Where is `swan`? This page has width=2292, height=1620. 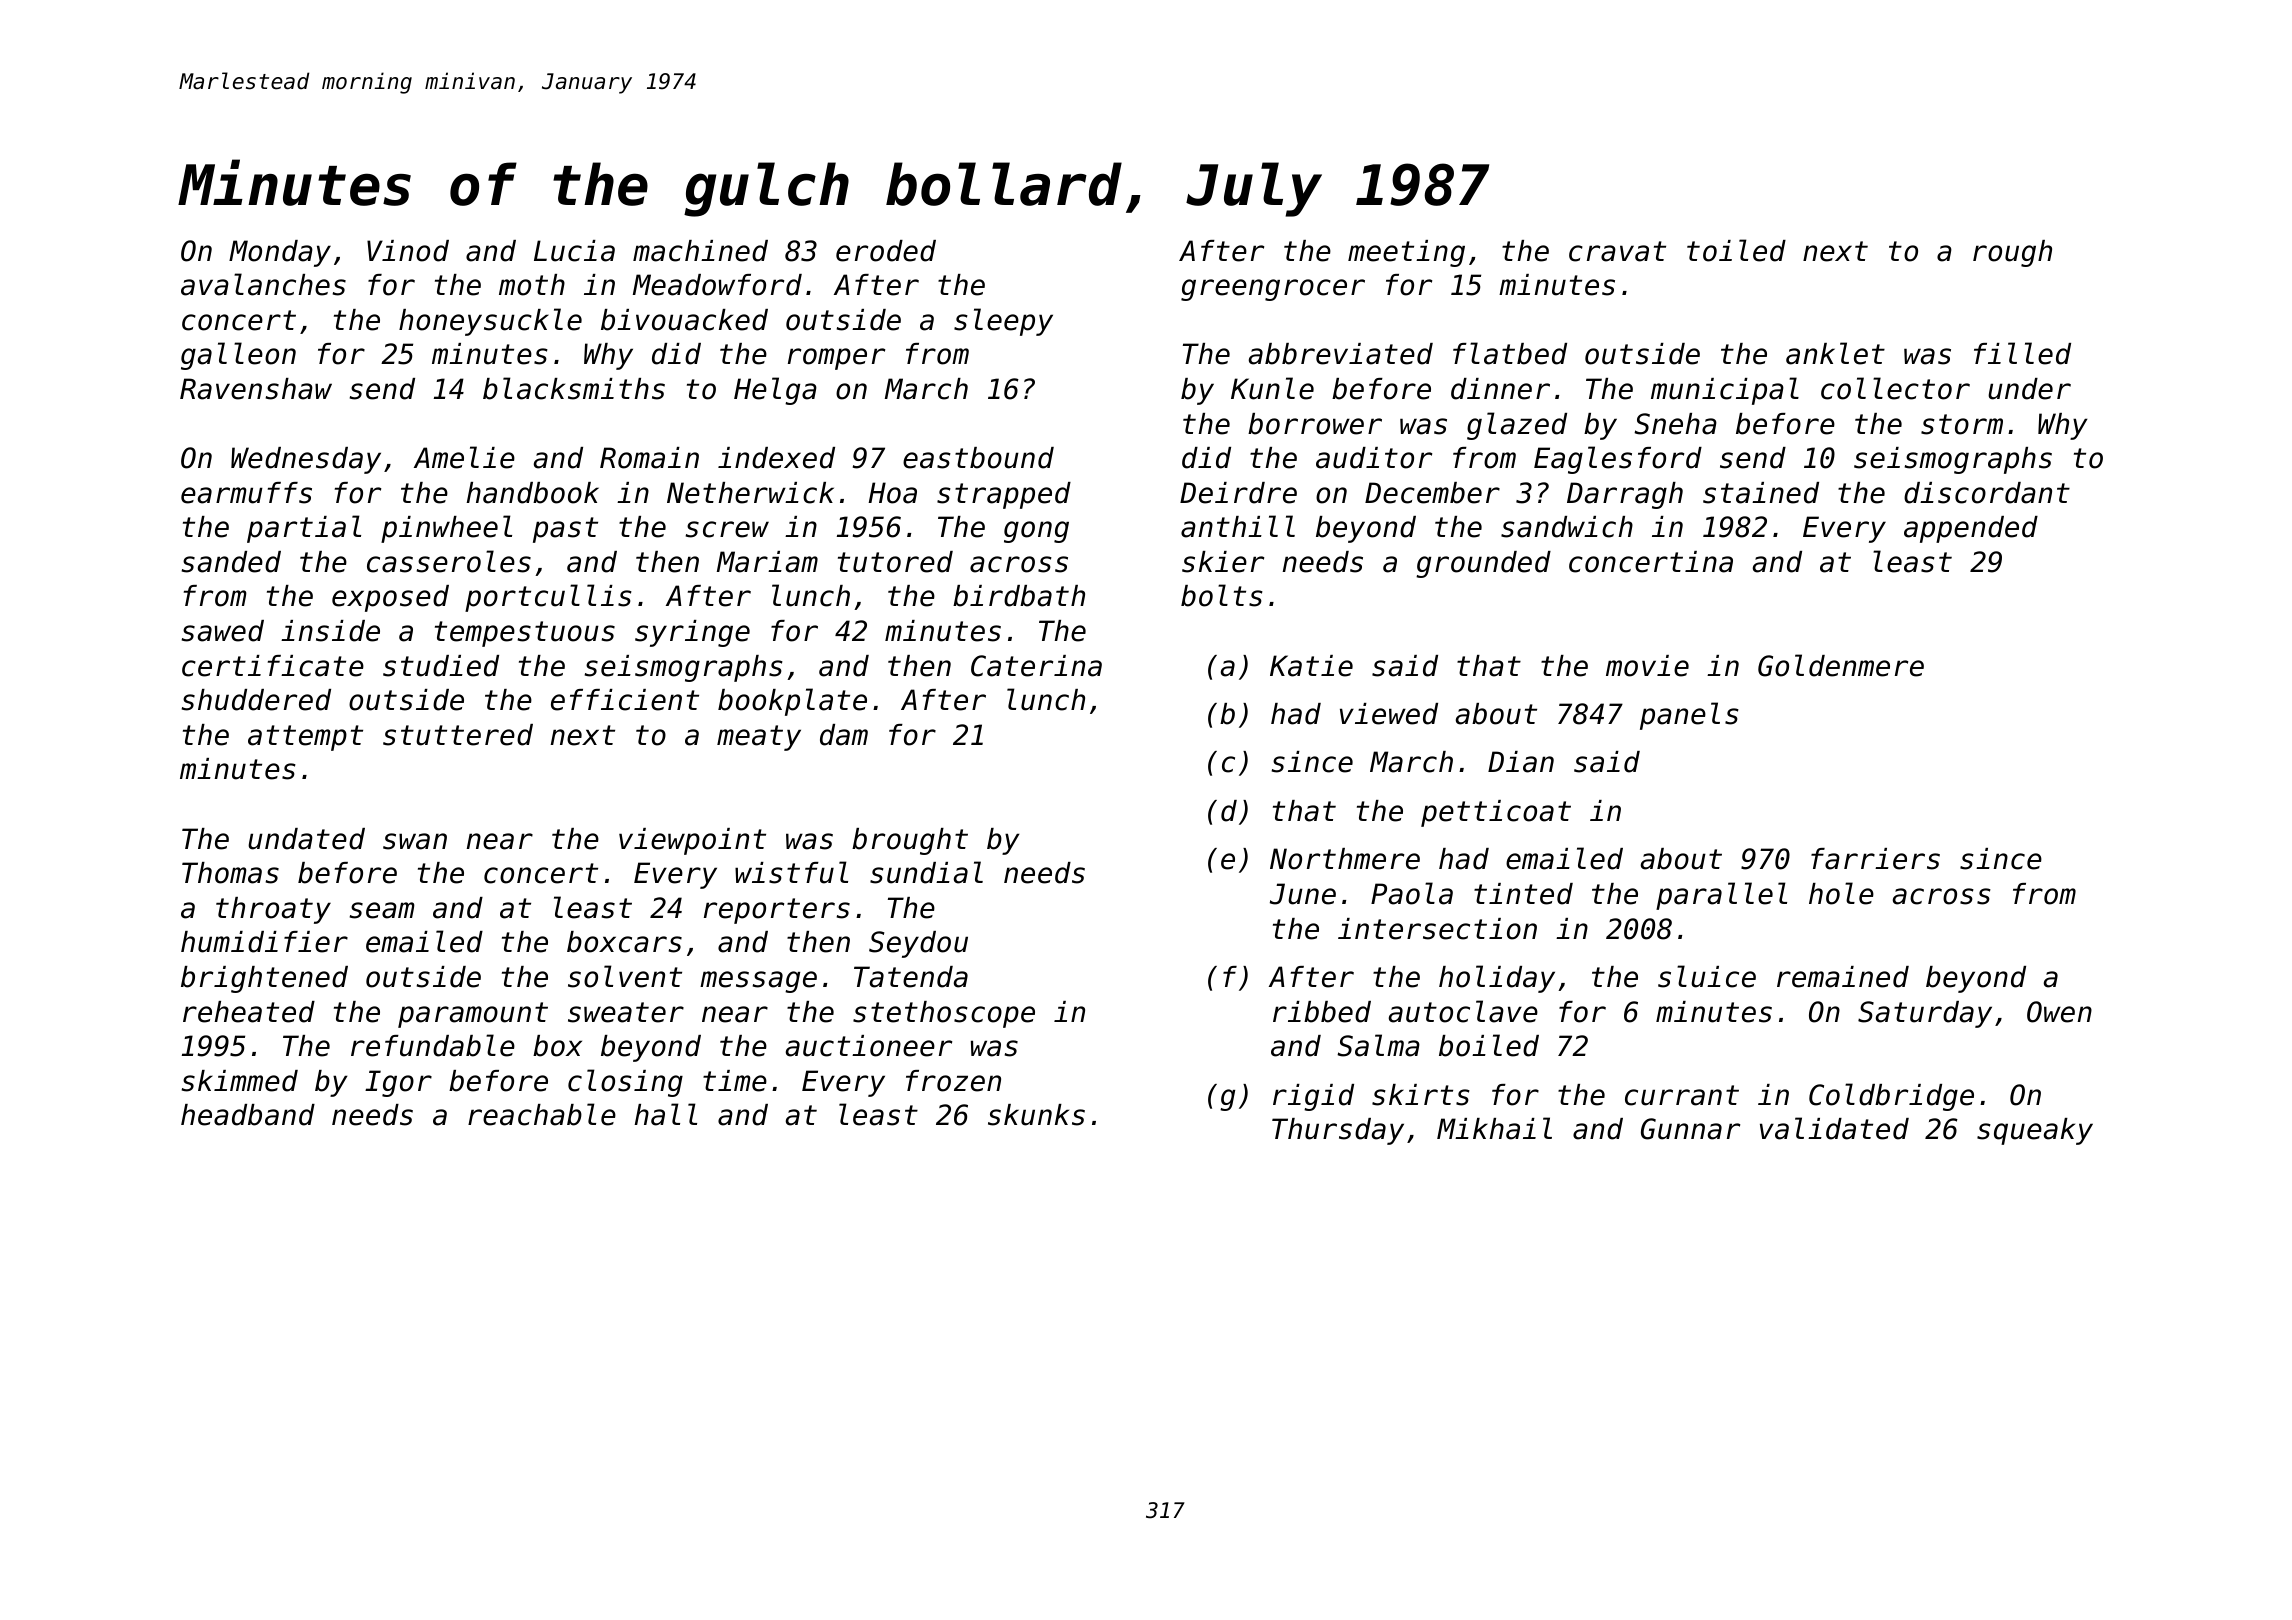 swan is located at coordinates (415, 841).
